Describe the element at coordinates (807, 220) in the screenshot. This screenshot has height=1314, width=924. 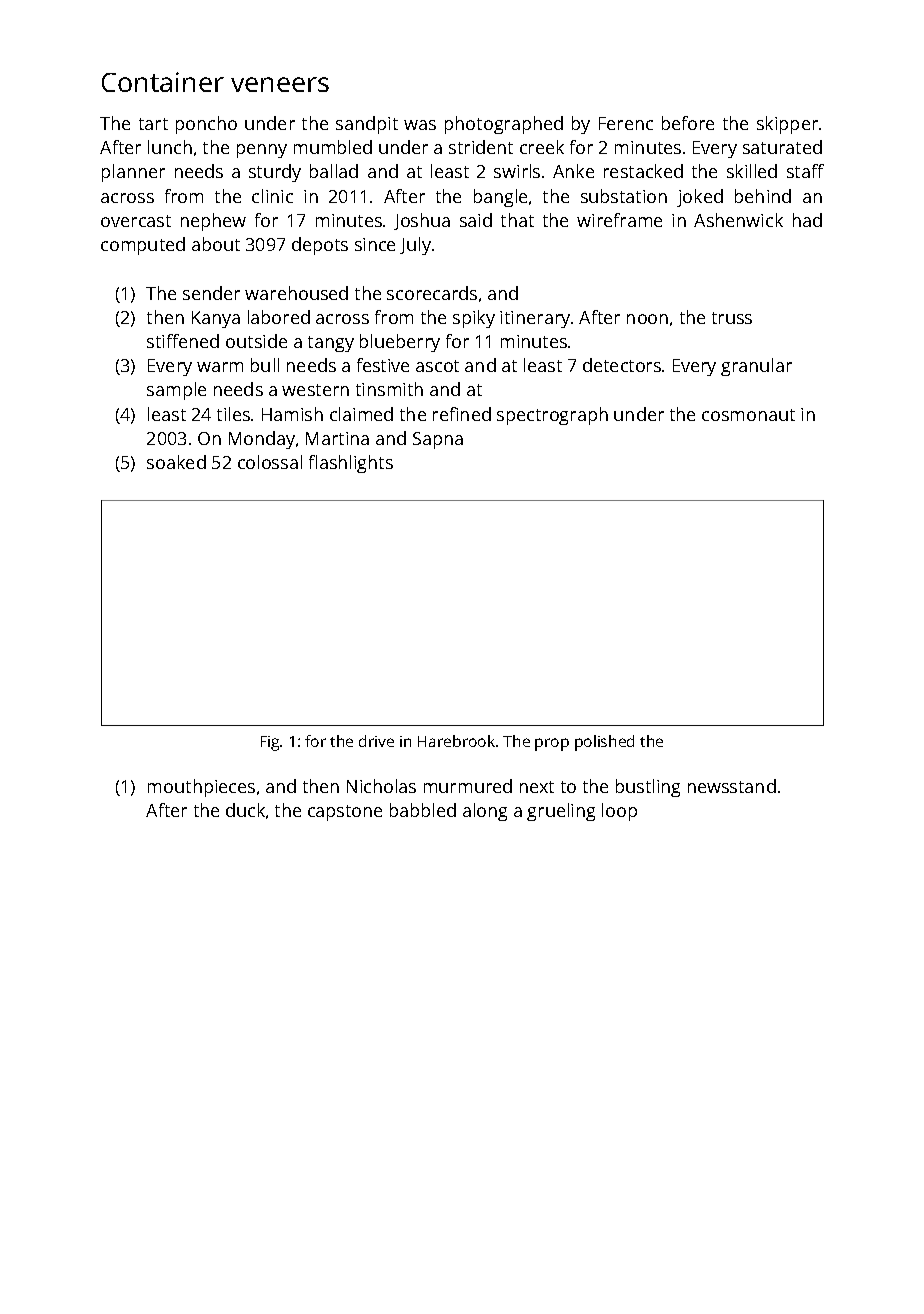
I see `had` at that location.
